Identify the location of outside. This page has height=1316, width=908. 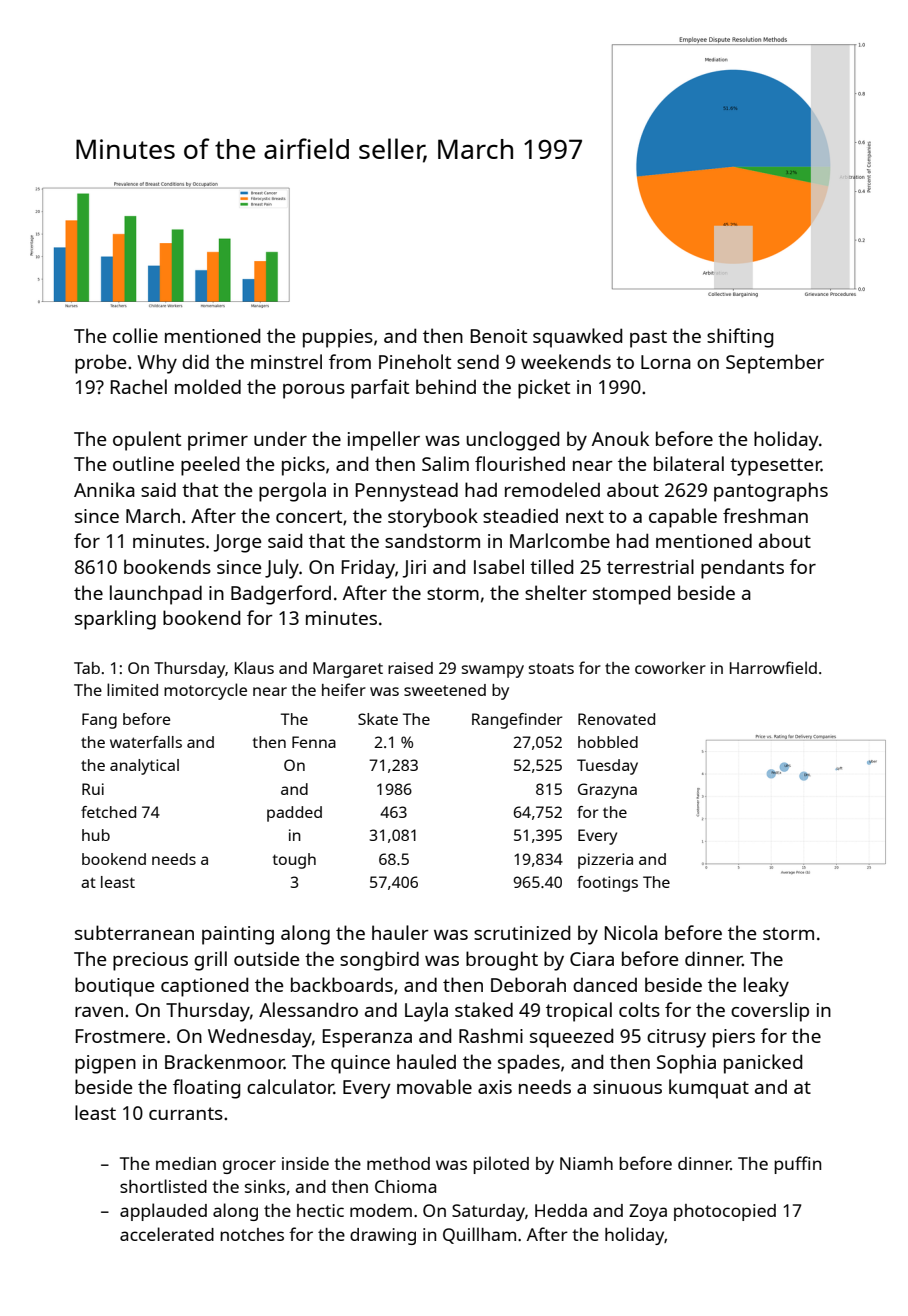
(266, 959).
